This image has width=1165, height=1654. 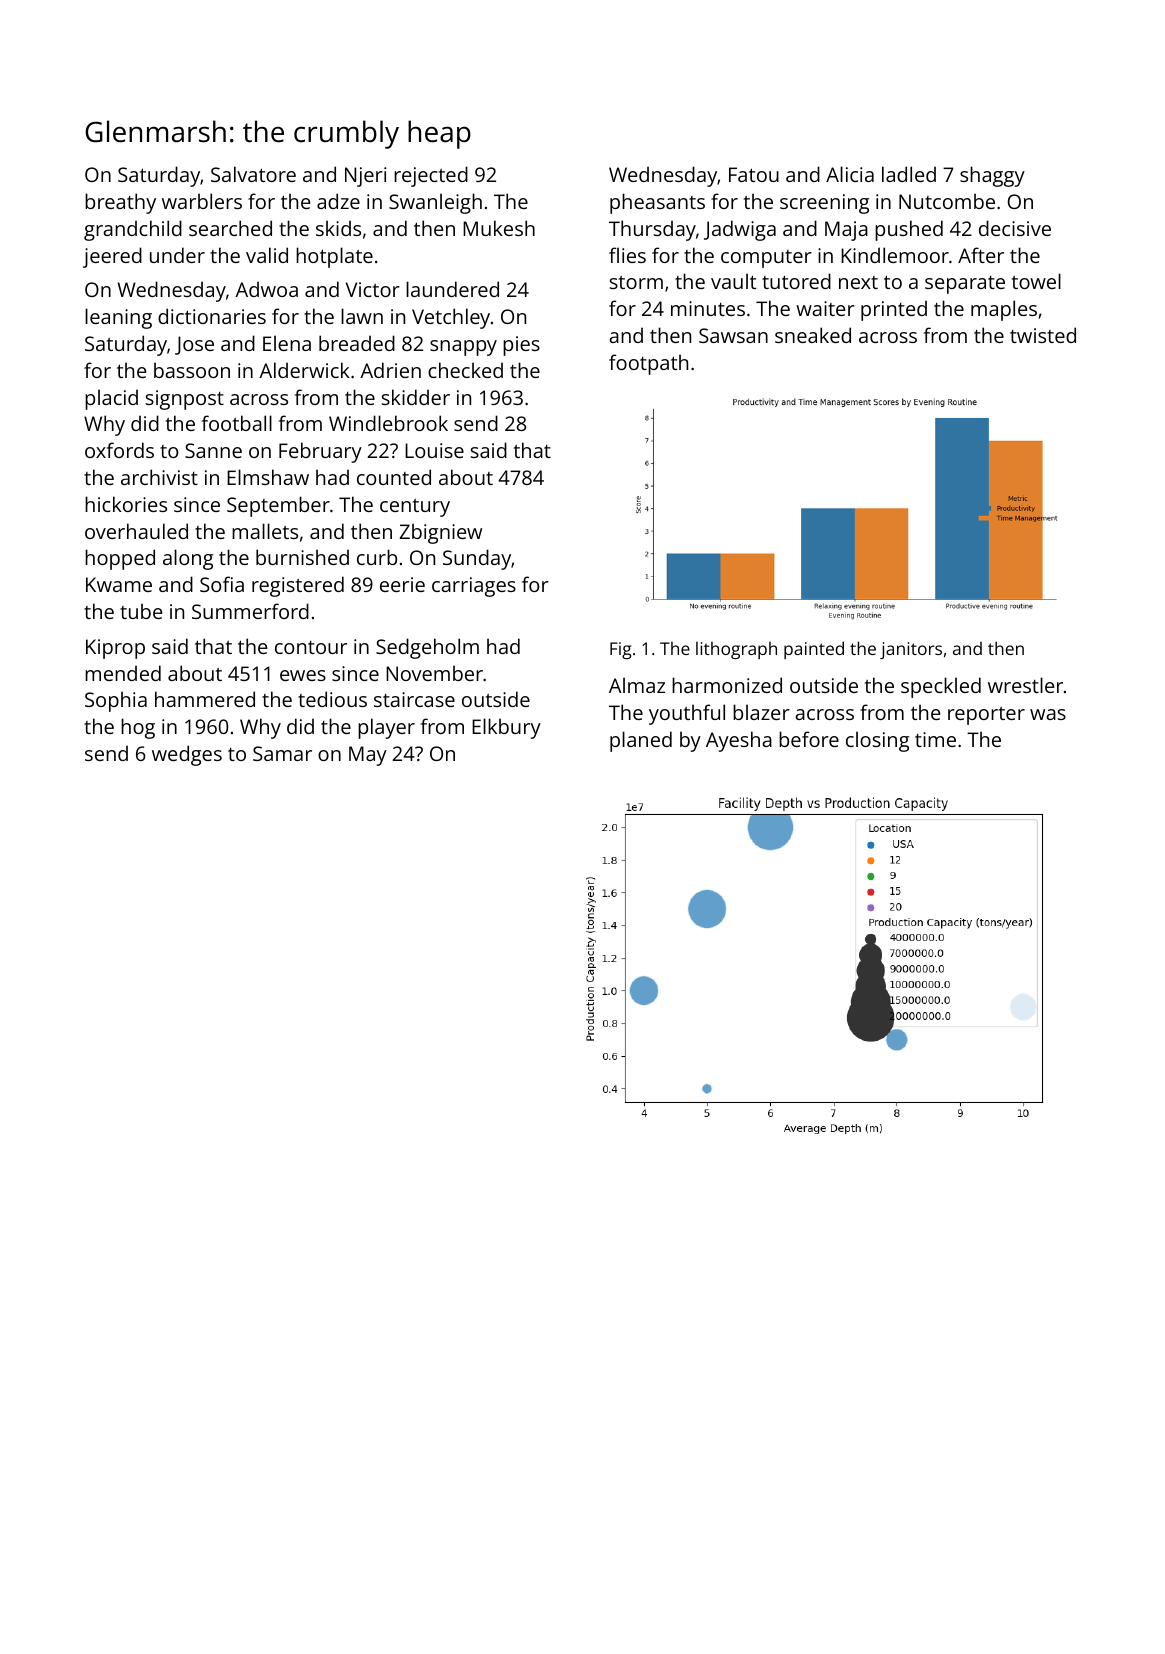 What do you see at coordinates (814, 650) in the image?
I see `painted` at bounding box center [814, 650].
